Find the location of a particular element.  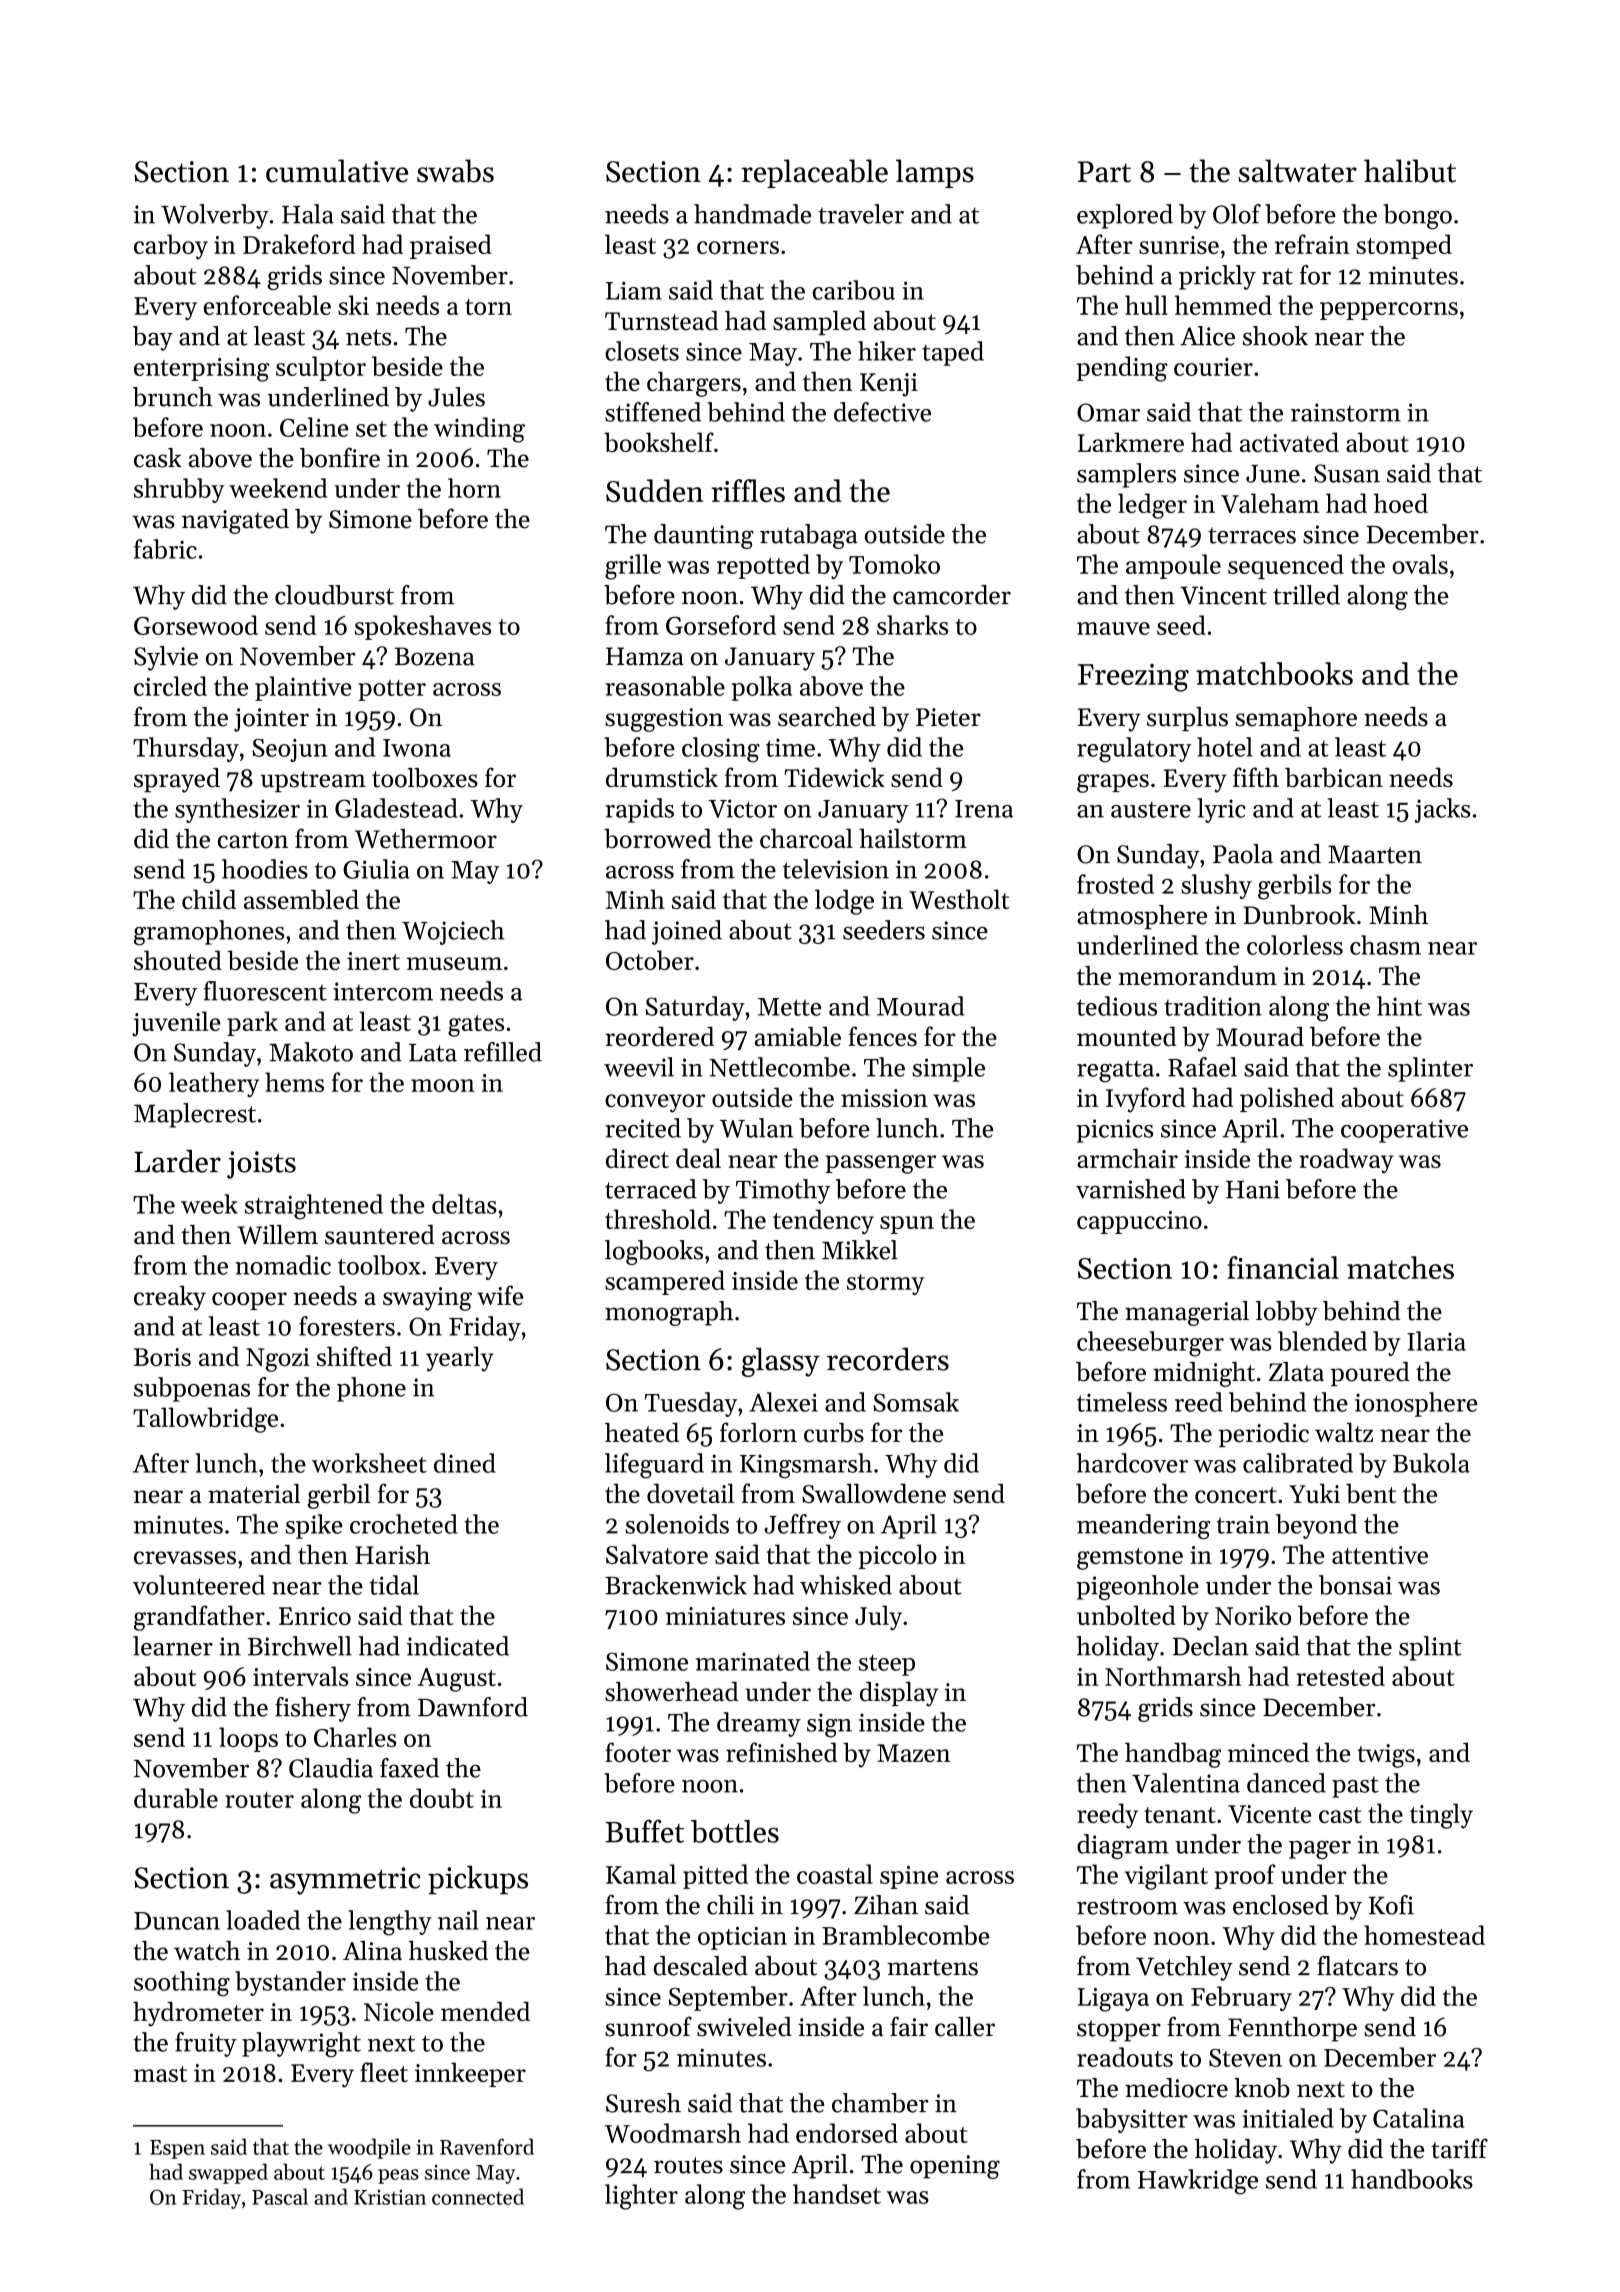

handset is located at coordinates (837, 2194).
